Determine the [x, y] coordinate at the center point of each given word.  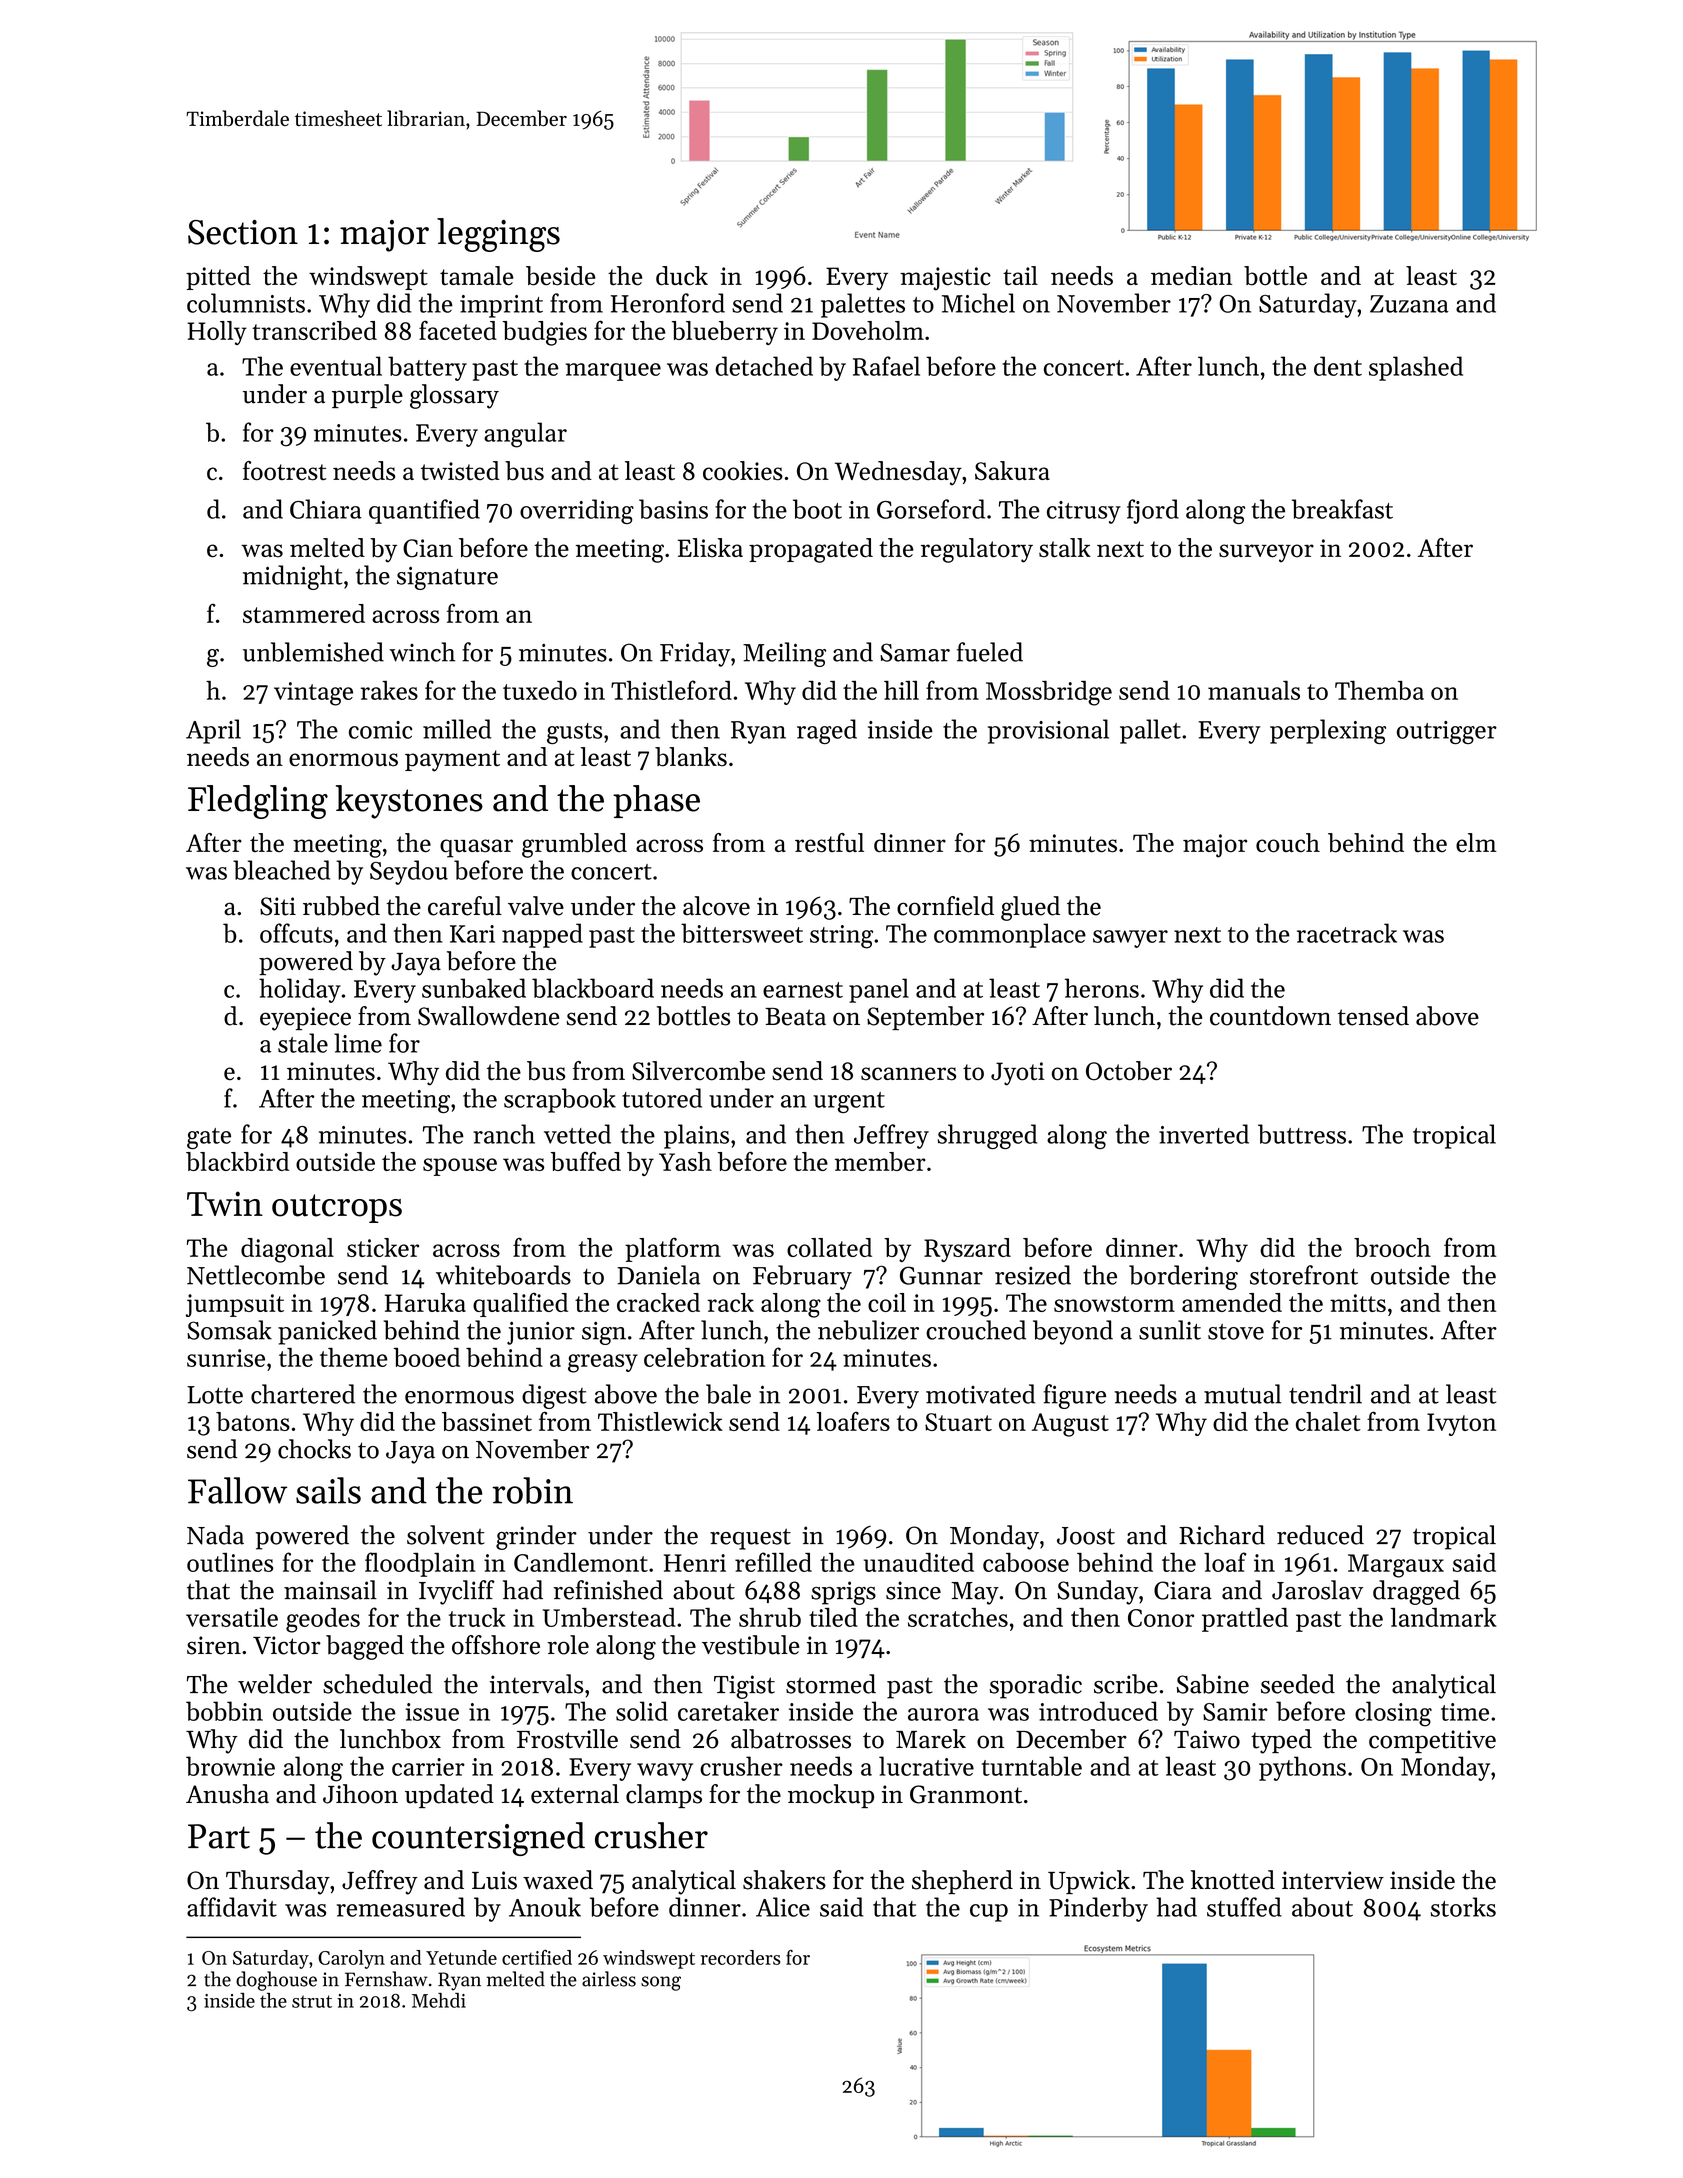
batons [253, 1421]
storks [1463, 1907]
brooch [1392, 1247]
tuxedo [540, 690]
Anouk [545, 1907]
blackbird [237, 1161]
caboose [1026, 1562]
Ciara [1183, 1590]
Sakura [1012, 471]
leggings [498, 235]
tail [1020, 275]
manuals [1254, 690]
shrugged [987, 1136]
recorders [740, 1957]
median [1191, 276]
